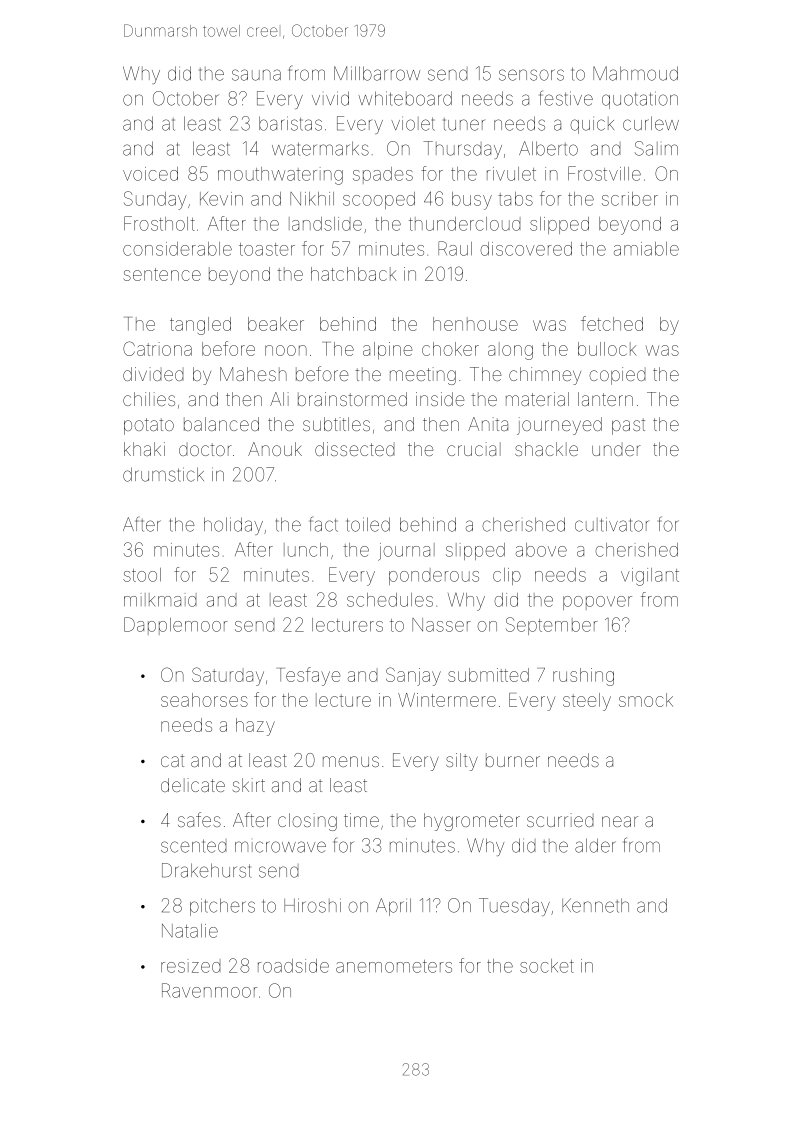  Describe the element at coordinates (293, 966) in the image. I see `roadside` at that location.
